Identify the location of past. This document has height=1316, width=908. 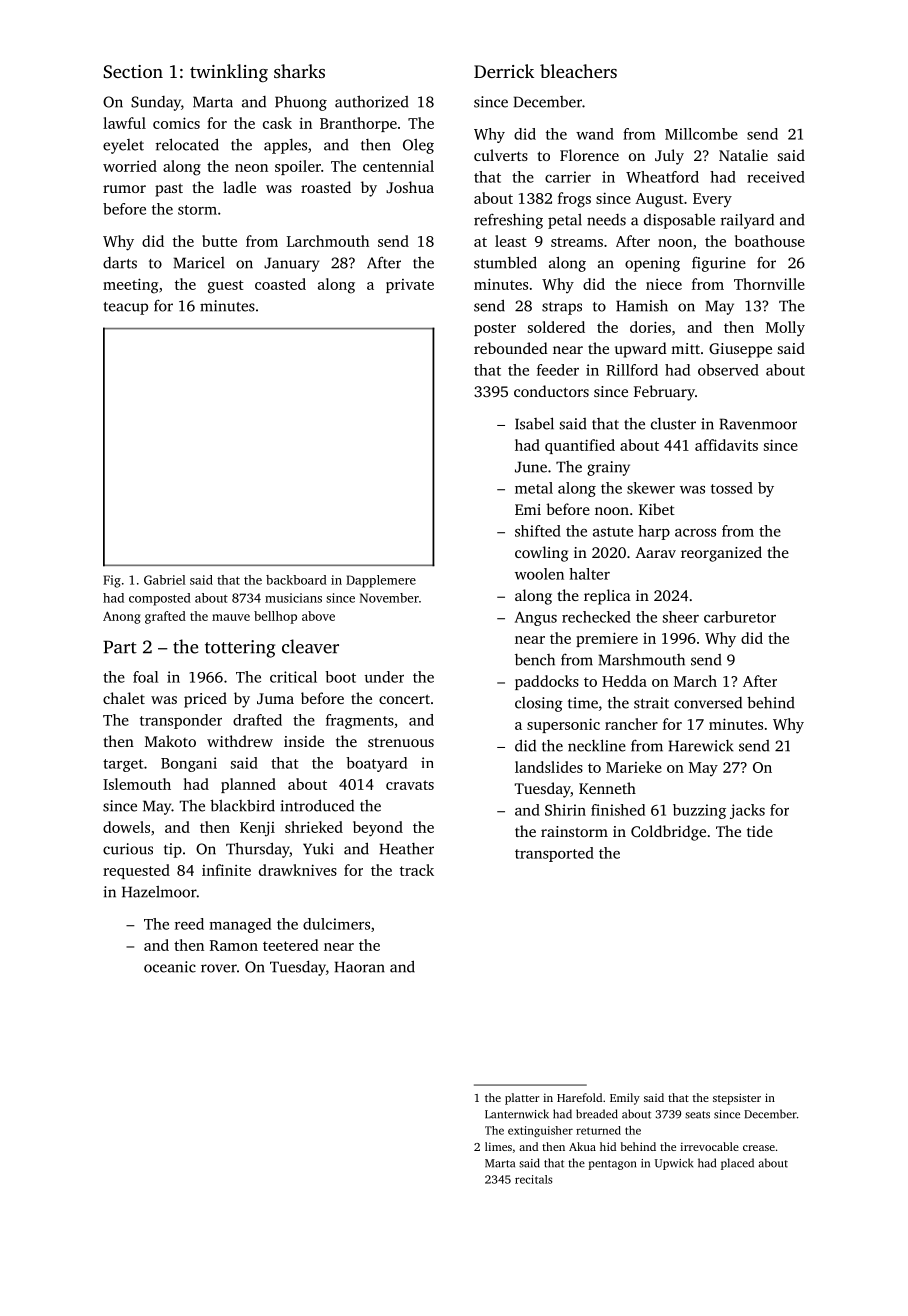
(169, 190).
